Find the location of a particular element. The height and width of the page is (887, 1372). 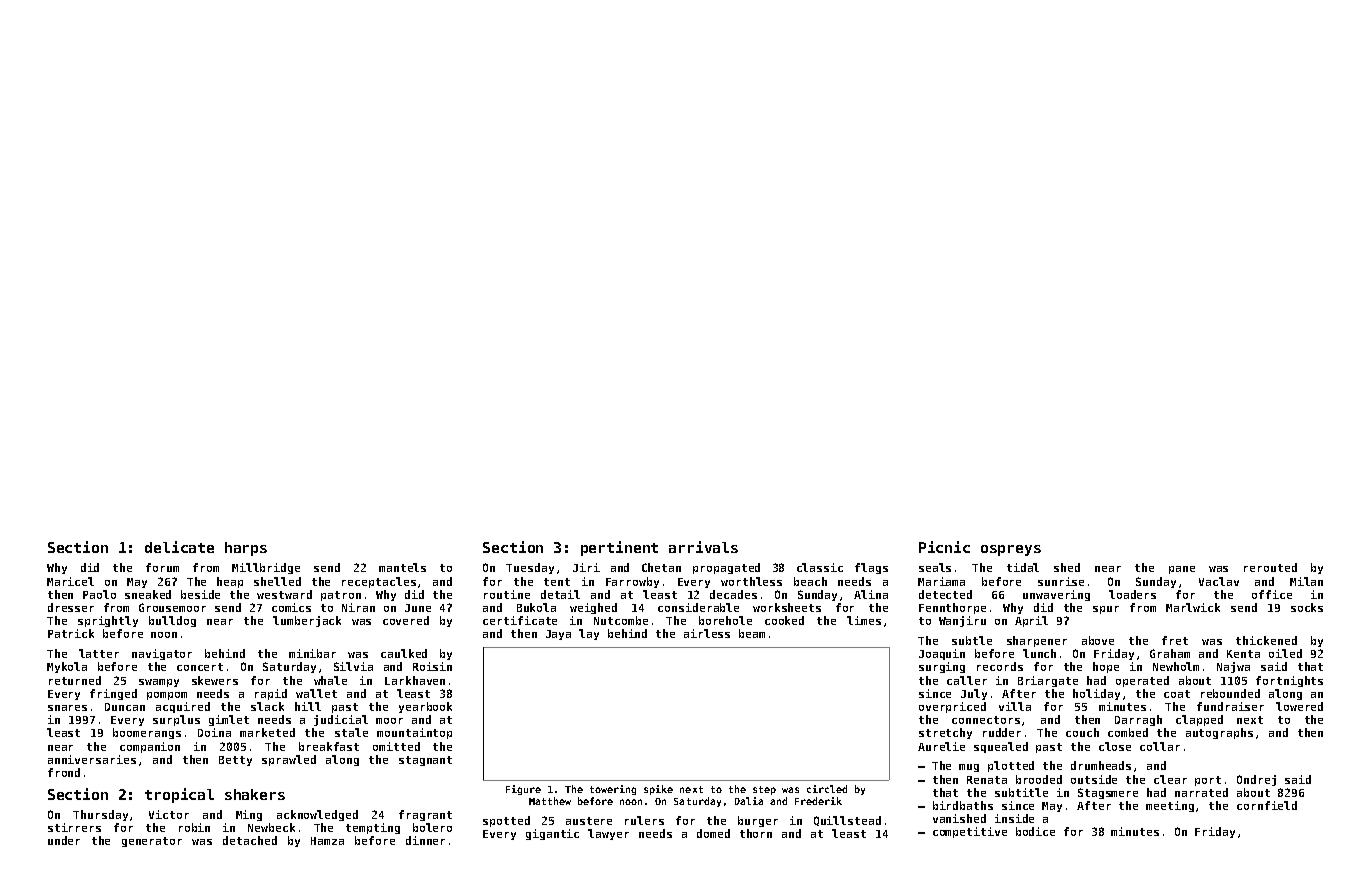

Aurelie is located at coordinates (941, 746).
